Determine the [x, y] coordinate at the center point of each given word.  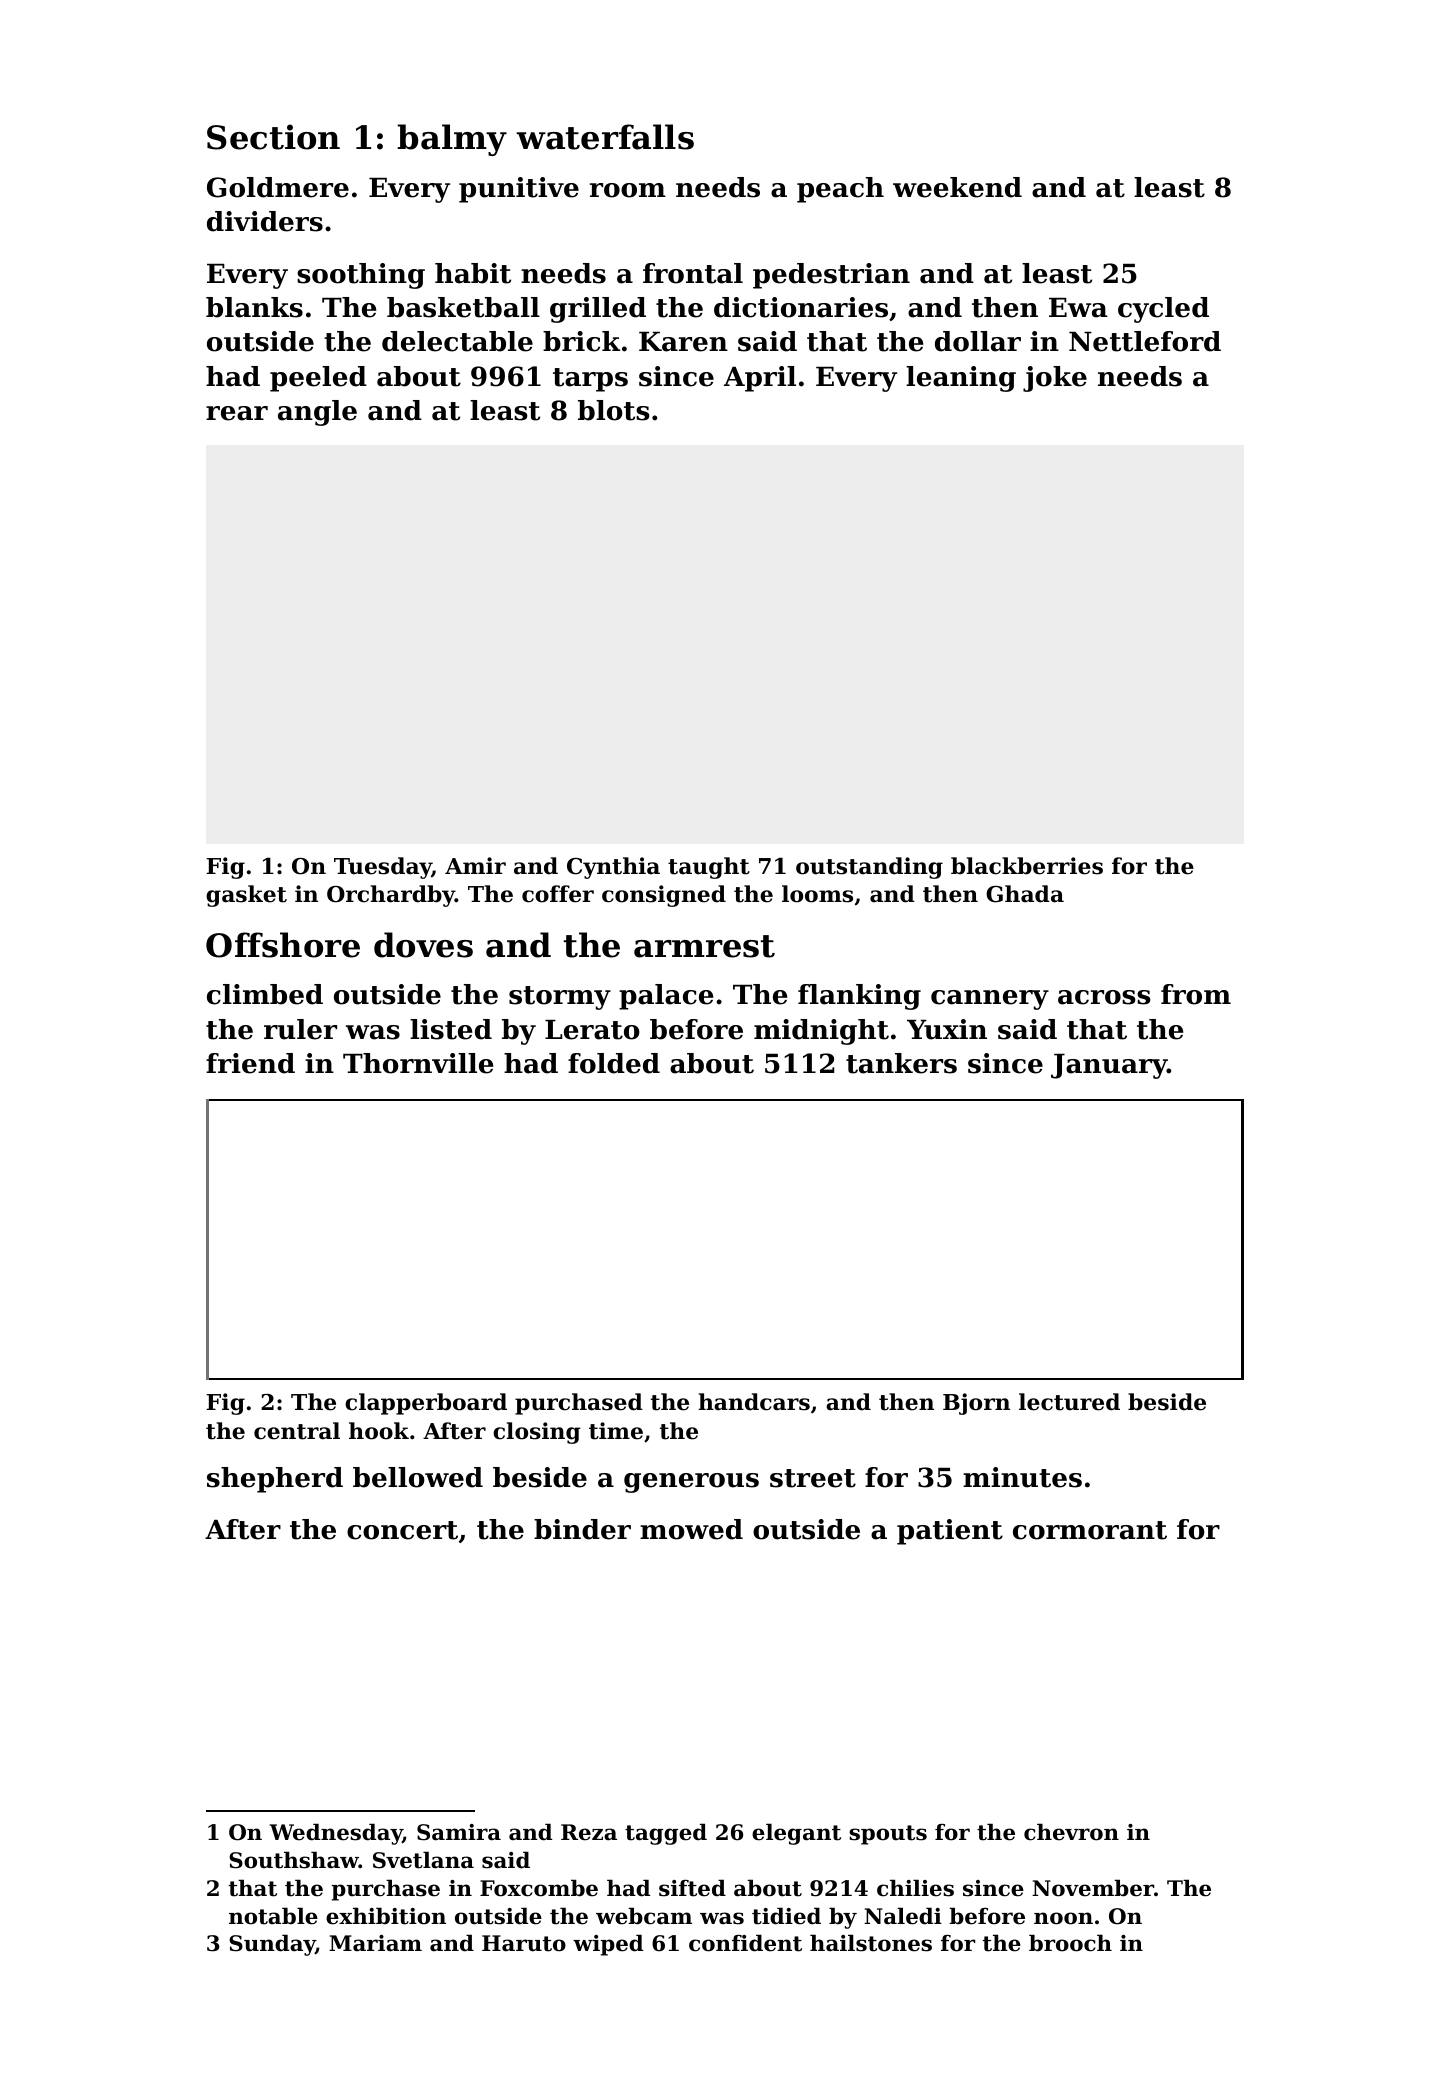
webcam [644, 1916]
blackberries [1027, 866]
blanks [254, 307]
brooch [1070, 1943]
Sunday [272, 1945]
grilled [598, 310]
